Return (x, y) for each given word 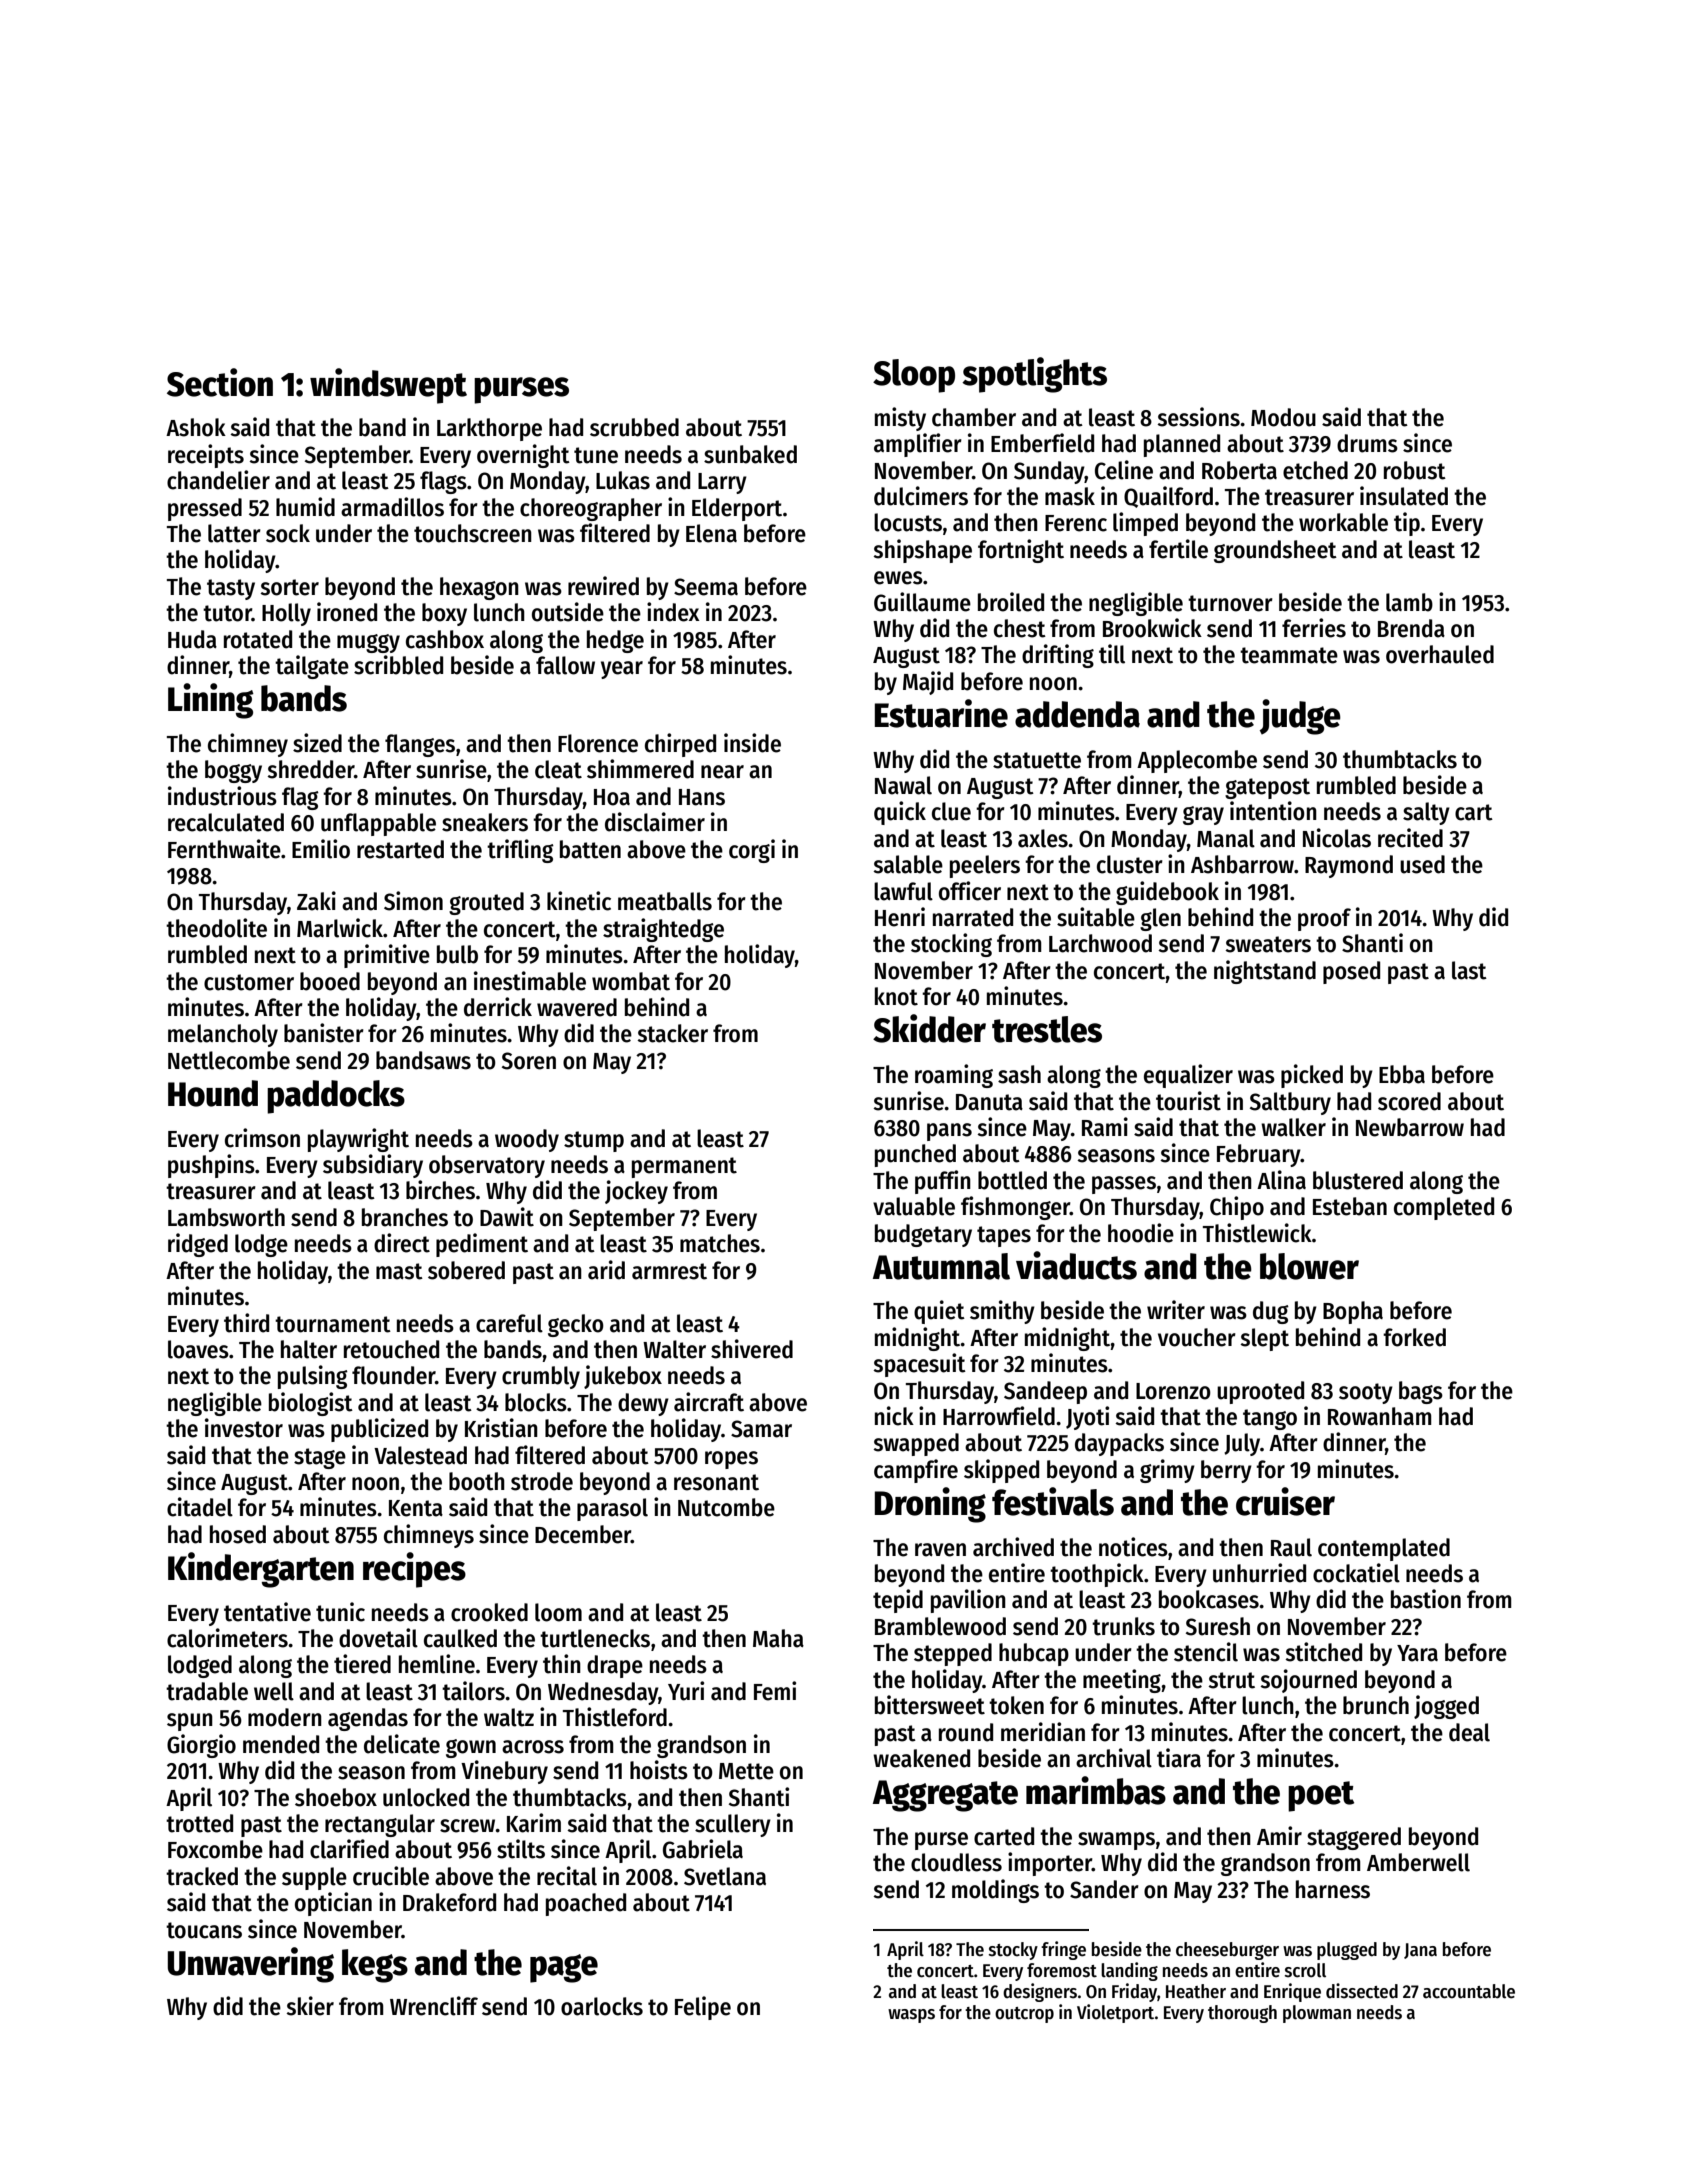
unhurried (1259, 1573)
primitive (387, 956)
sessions (1198, 417)
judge (1300, 717)
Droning (930, 1505)
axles (1043, 838)
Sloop (914, 376)
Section (220, 382)
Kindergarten (261, 1570)
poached (586, 1904)
